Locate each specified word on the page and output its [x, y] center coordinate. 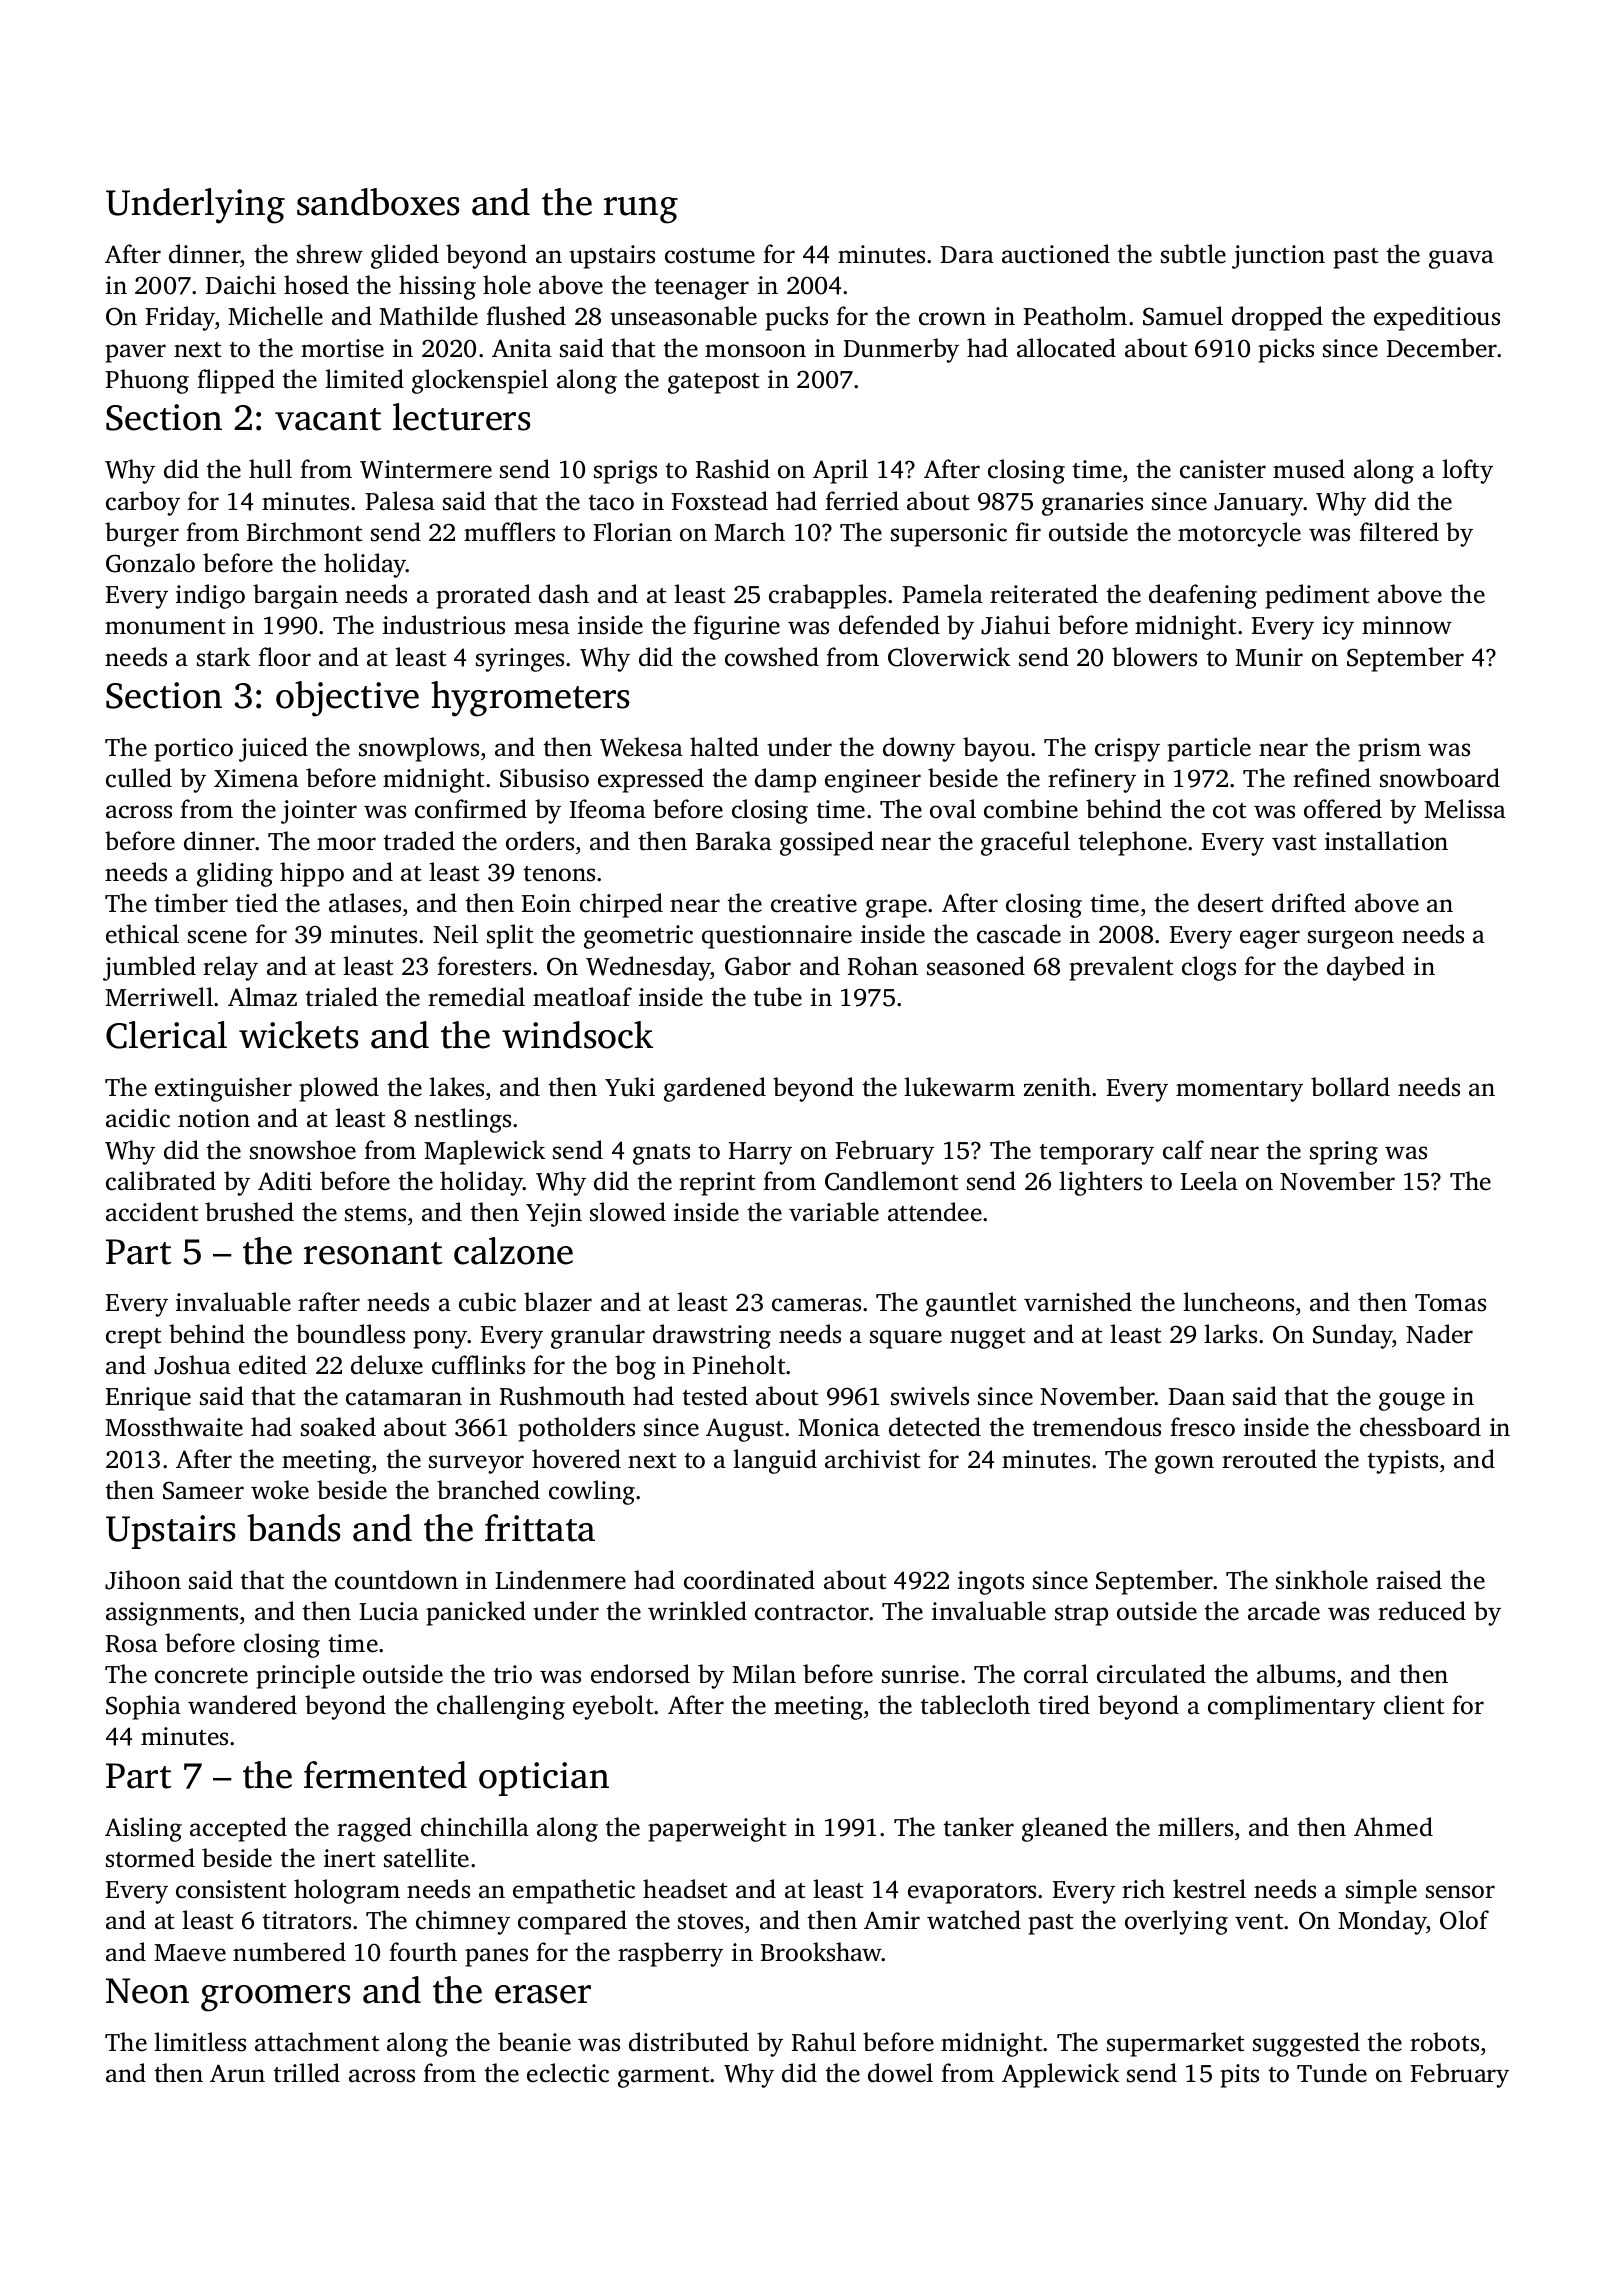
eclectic [568, 2073]
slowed [628, 1212]
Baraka [734, 841]
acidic [138, 1118]
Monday [1382, 1922]
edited [273, 1365]
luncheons [1238, 1302]
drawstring [712, 1336]
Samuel [1183, 316]
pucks [796, 318]
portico [193, 750]
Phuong [147, 381]
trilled [306, 2073]
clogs [1209, 968]
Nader [1439, 1334]
